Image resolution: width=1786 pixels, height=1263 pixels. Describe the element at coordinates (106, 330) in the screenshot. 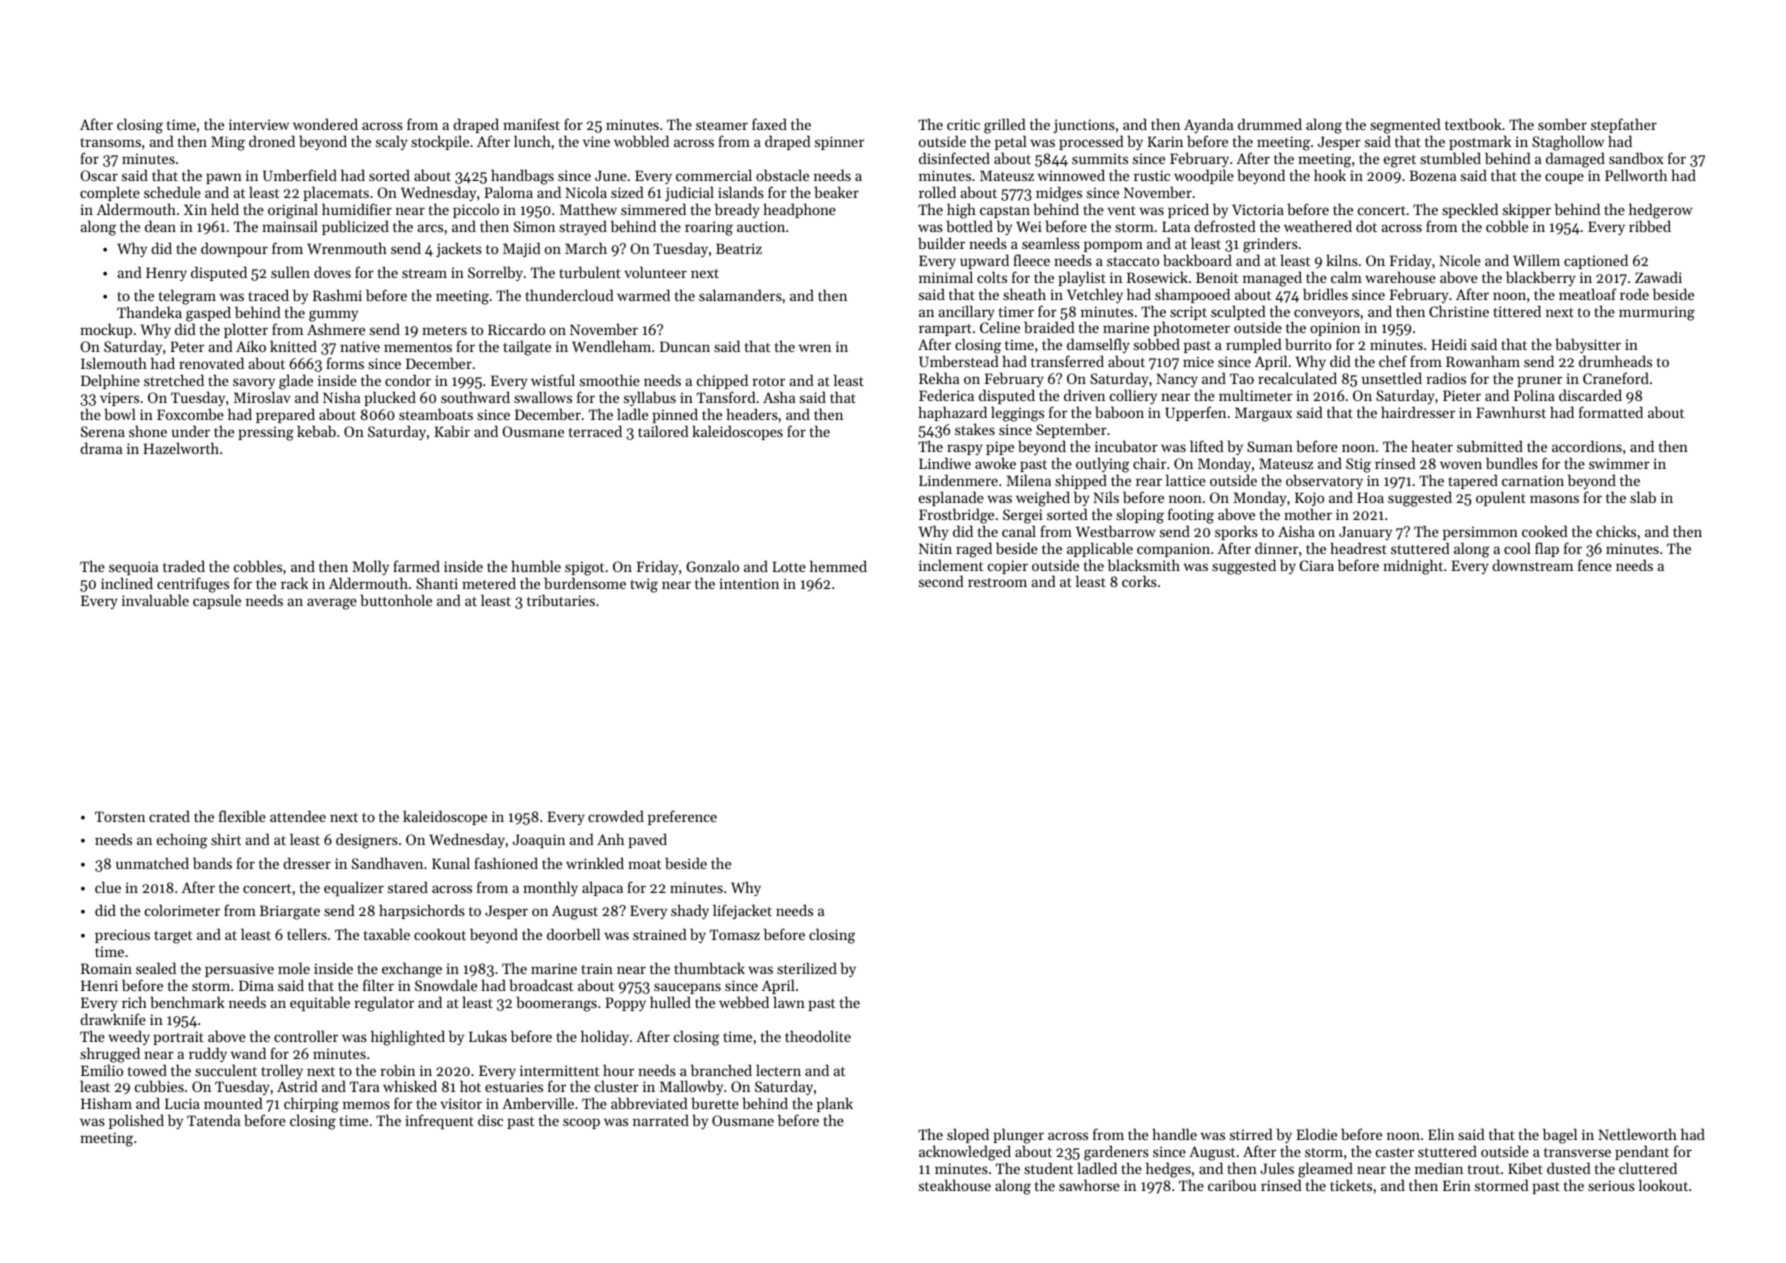

I see `mockup` at that location.
